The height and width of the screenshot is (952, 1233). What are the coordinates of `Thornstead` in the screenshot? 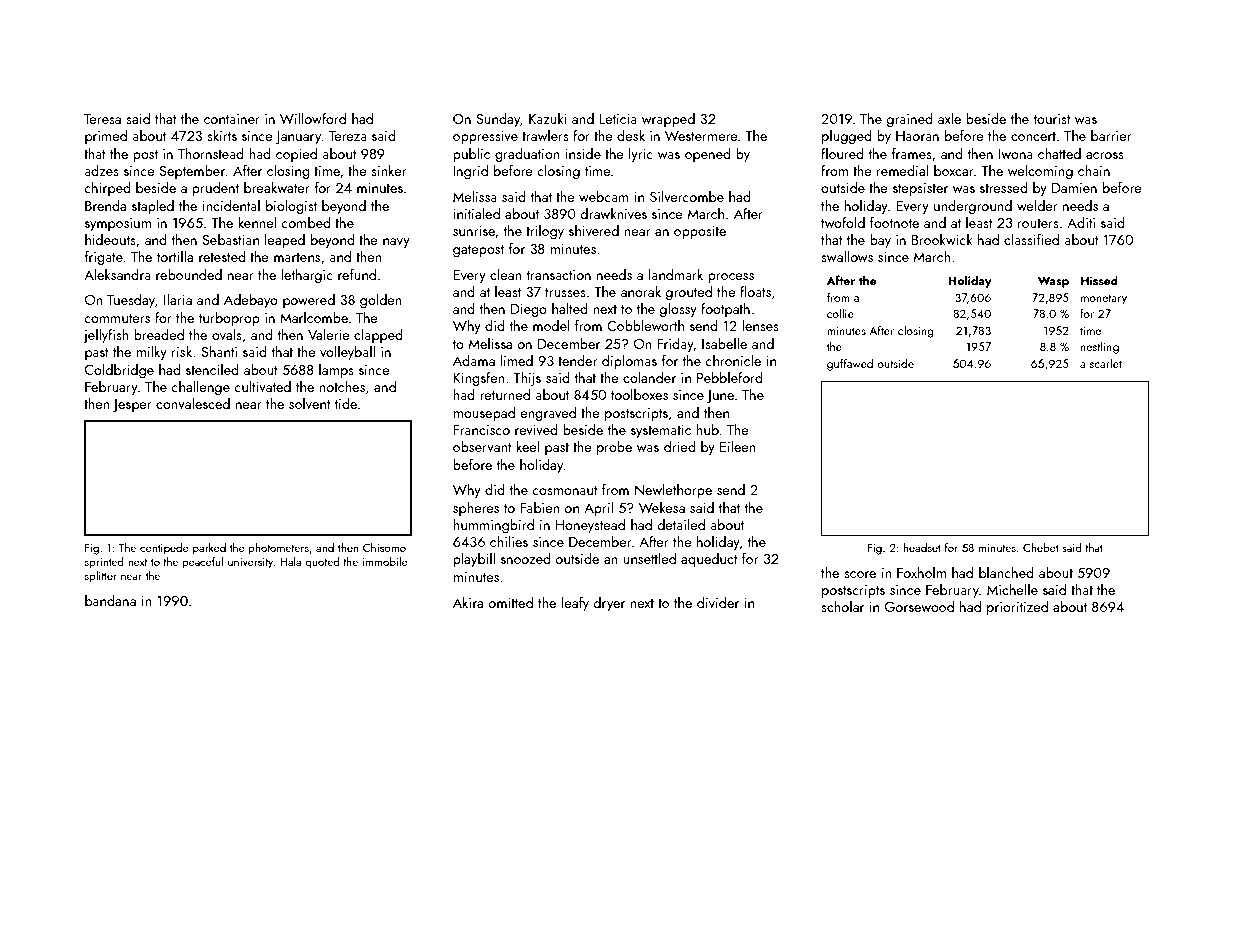 It's located at (211, 153).
